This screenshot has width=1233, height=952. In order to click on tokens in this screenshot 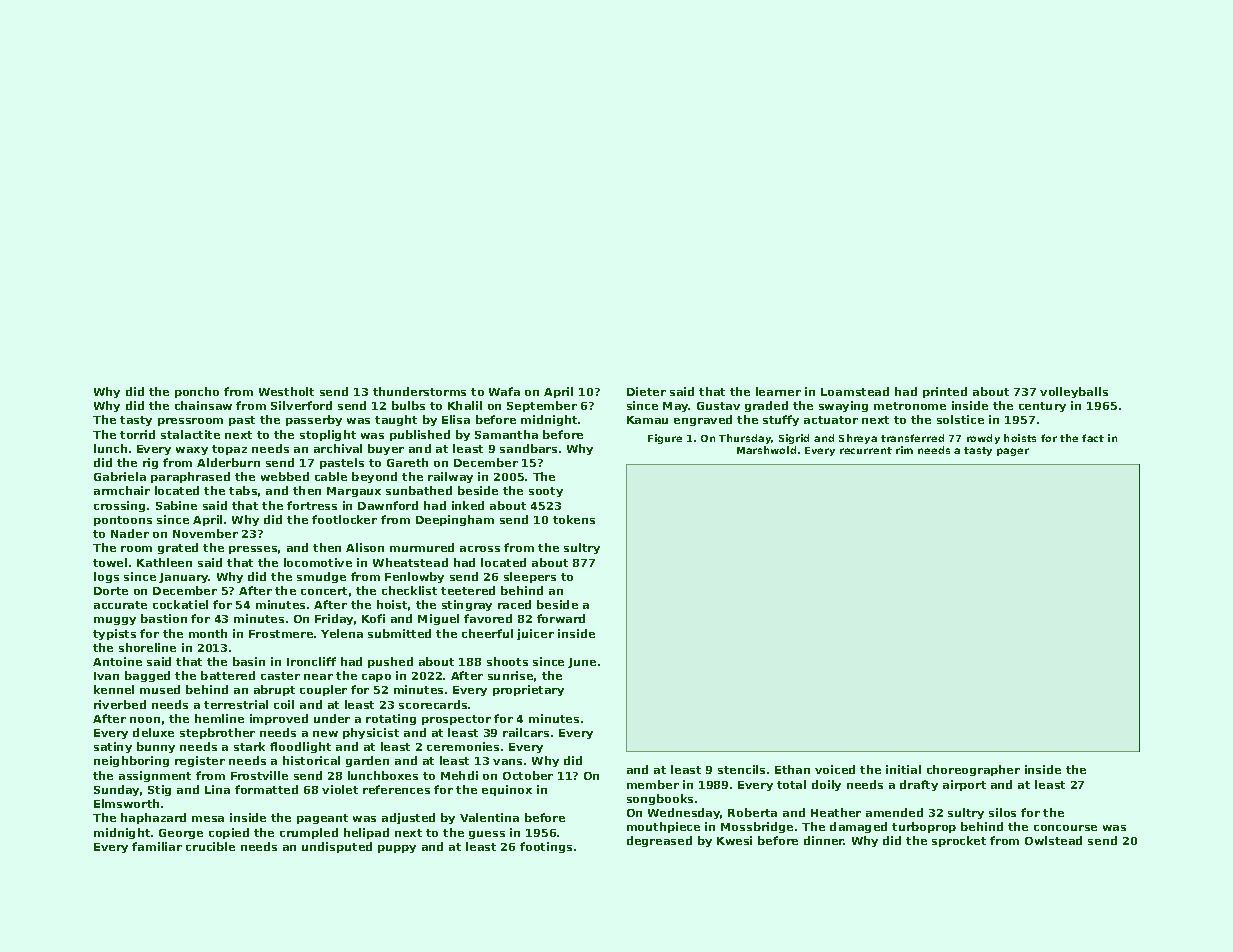, I will do `click(574, 519)`.
